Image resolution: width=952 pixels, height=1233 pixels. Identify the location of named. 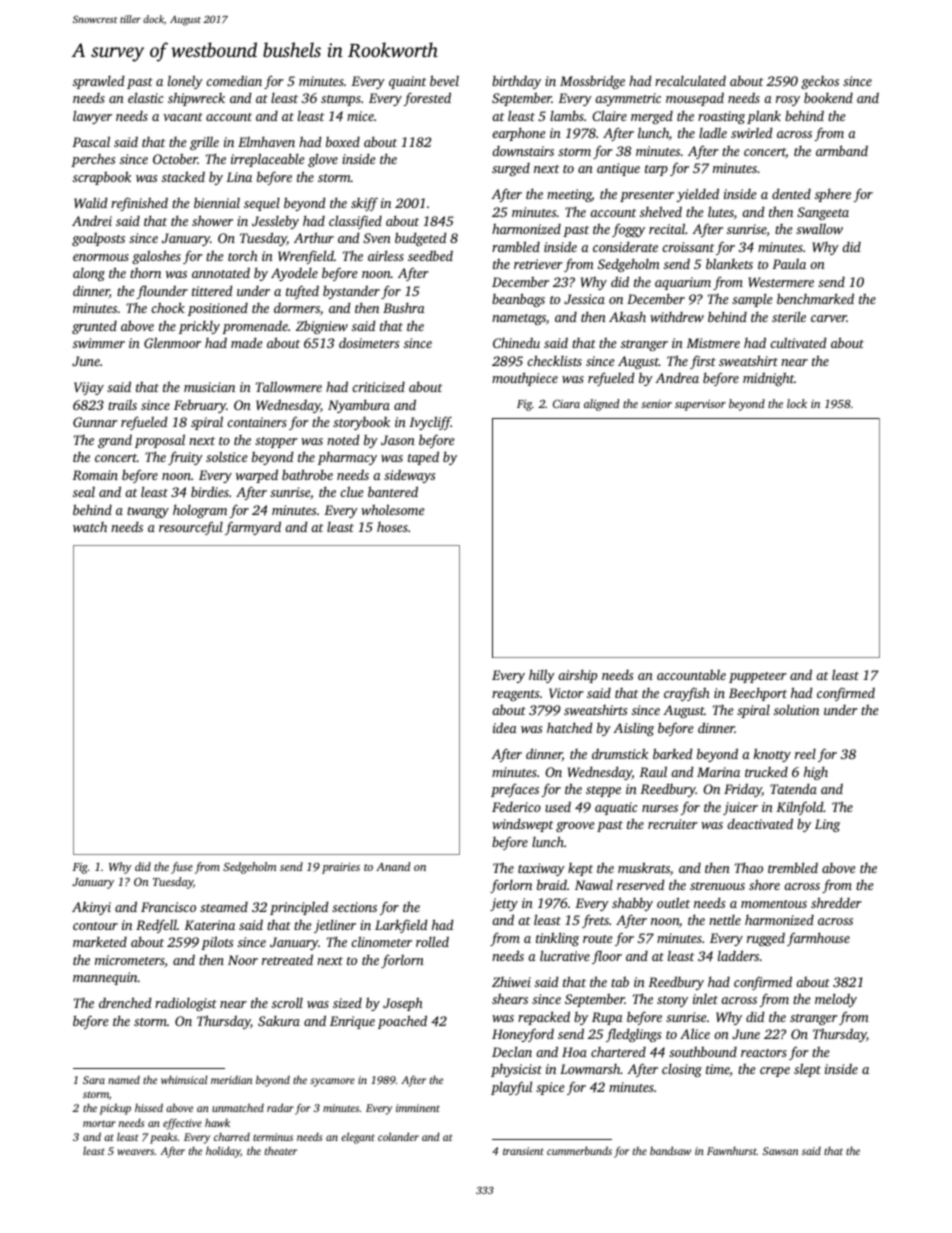
(124, 1080).
